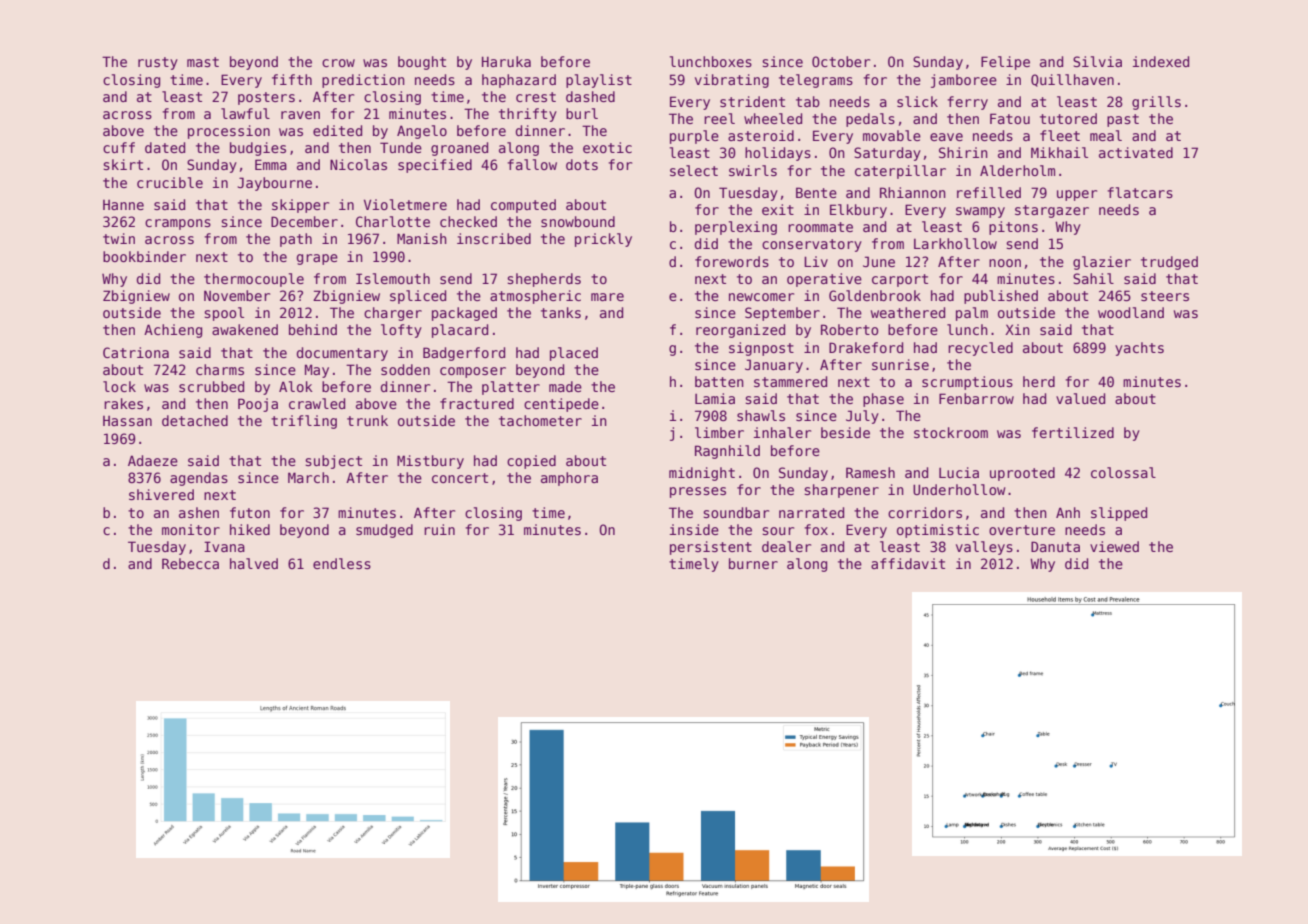 The width and height of the screenshot is (1308, 924). I want to click on jamboree, so click(964, 81).
